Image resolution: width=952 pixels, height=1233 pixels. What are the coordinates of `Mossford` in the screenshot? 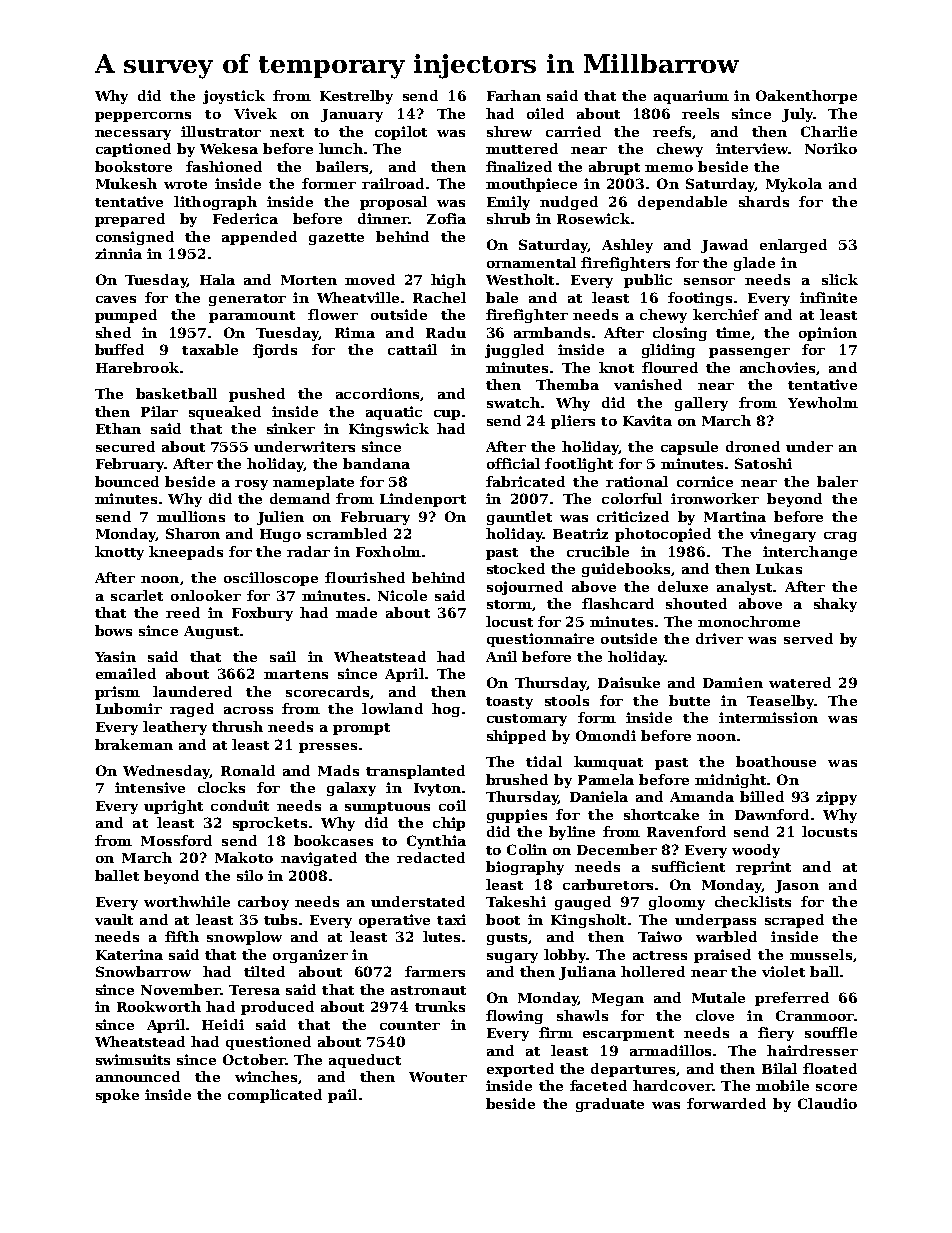 It's located at (176, 840).
